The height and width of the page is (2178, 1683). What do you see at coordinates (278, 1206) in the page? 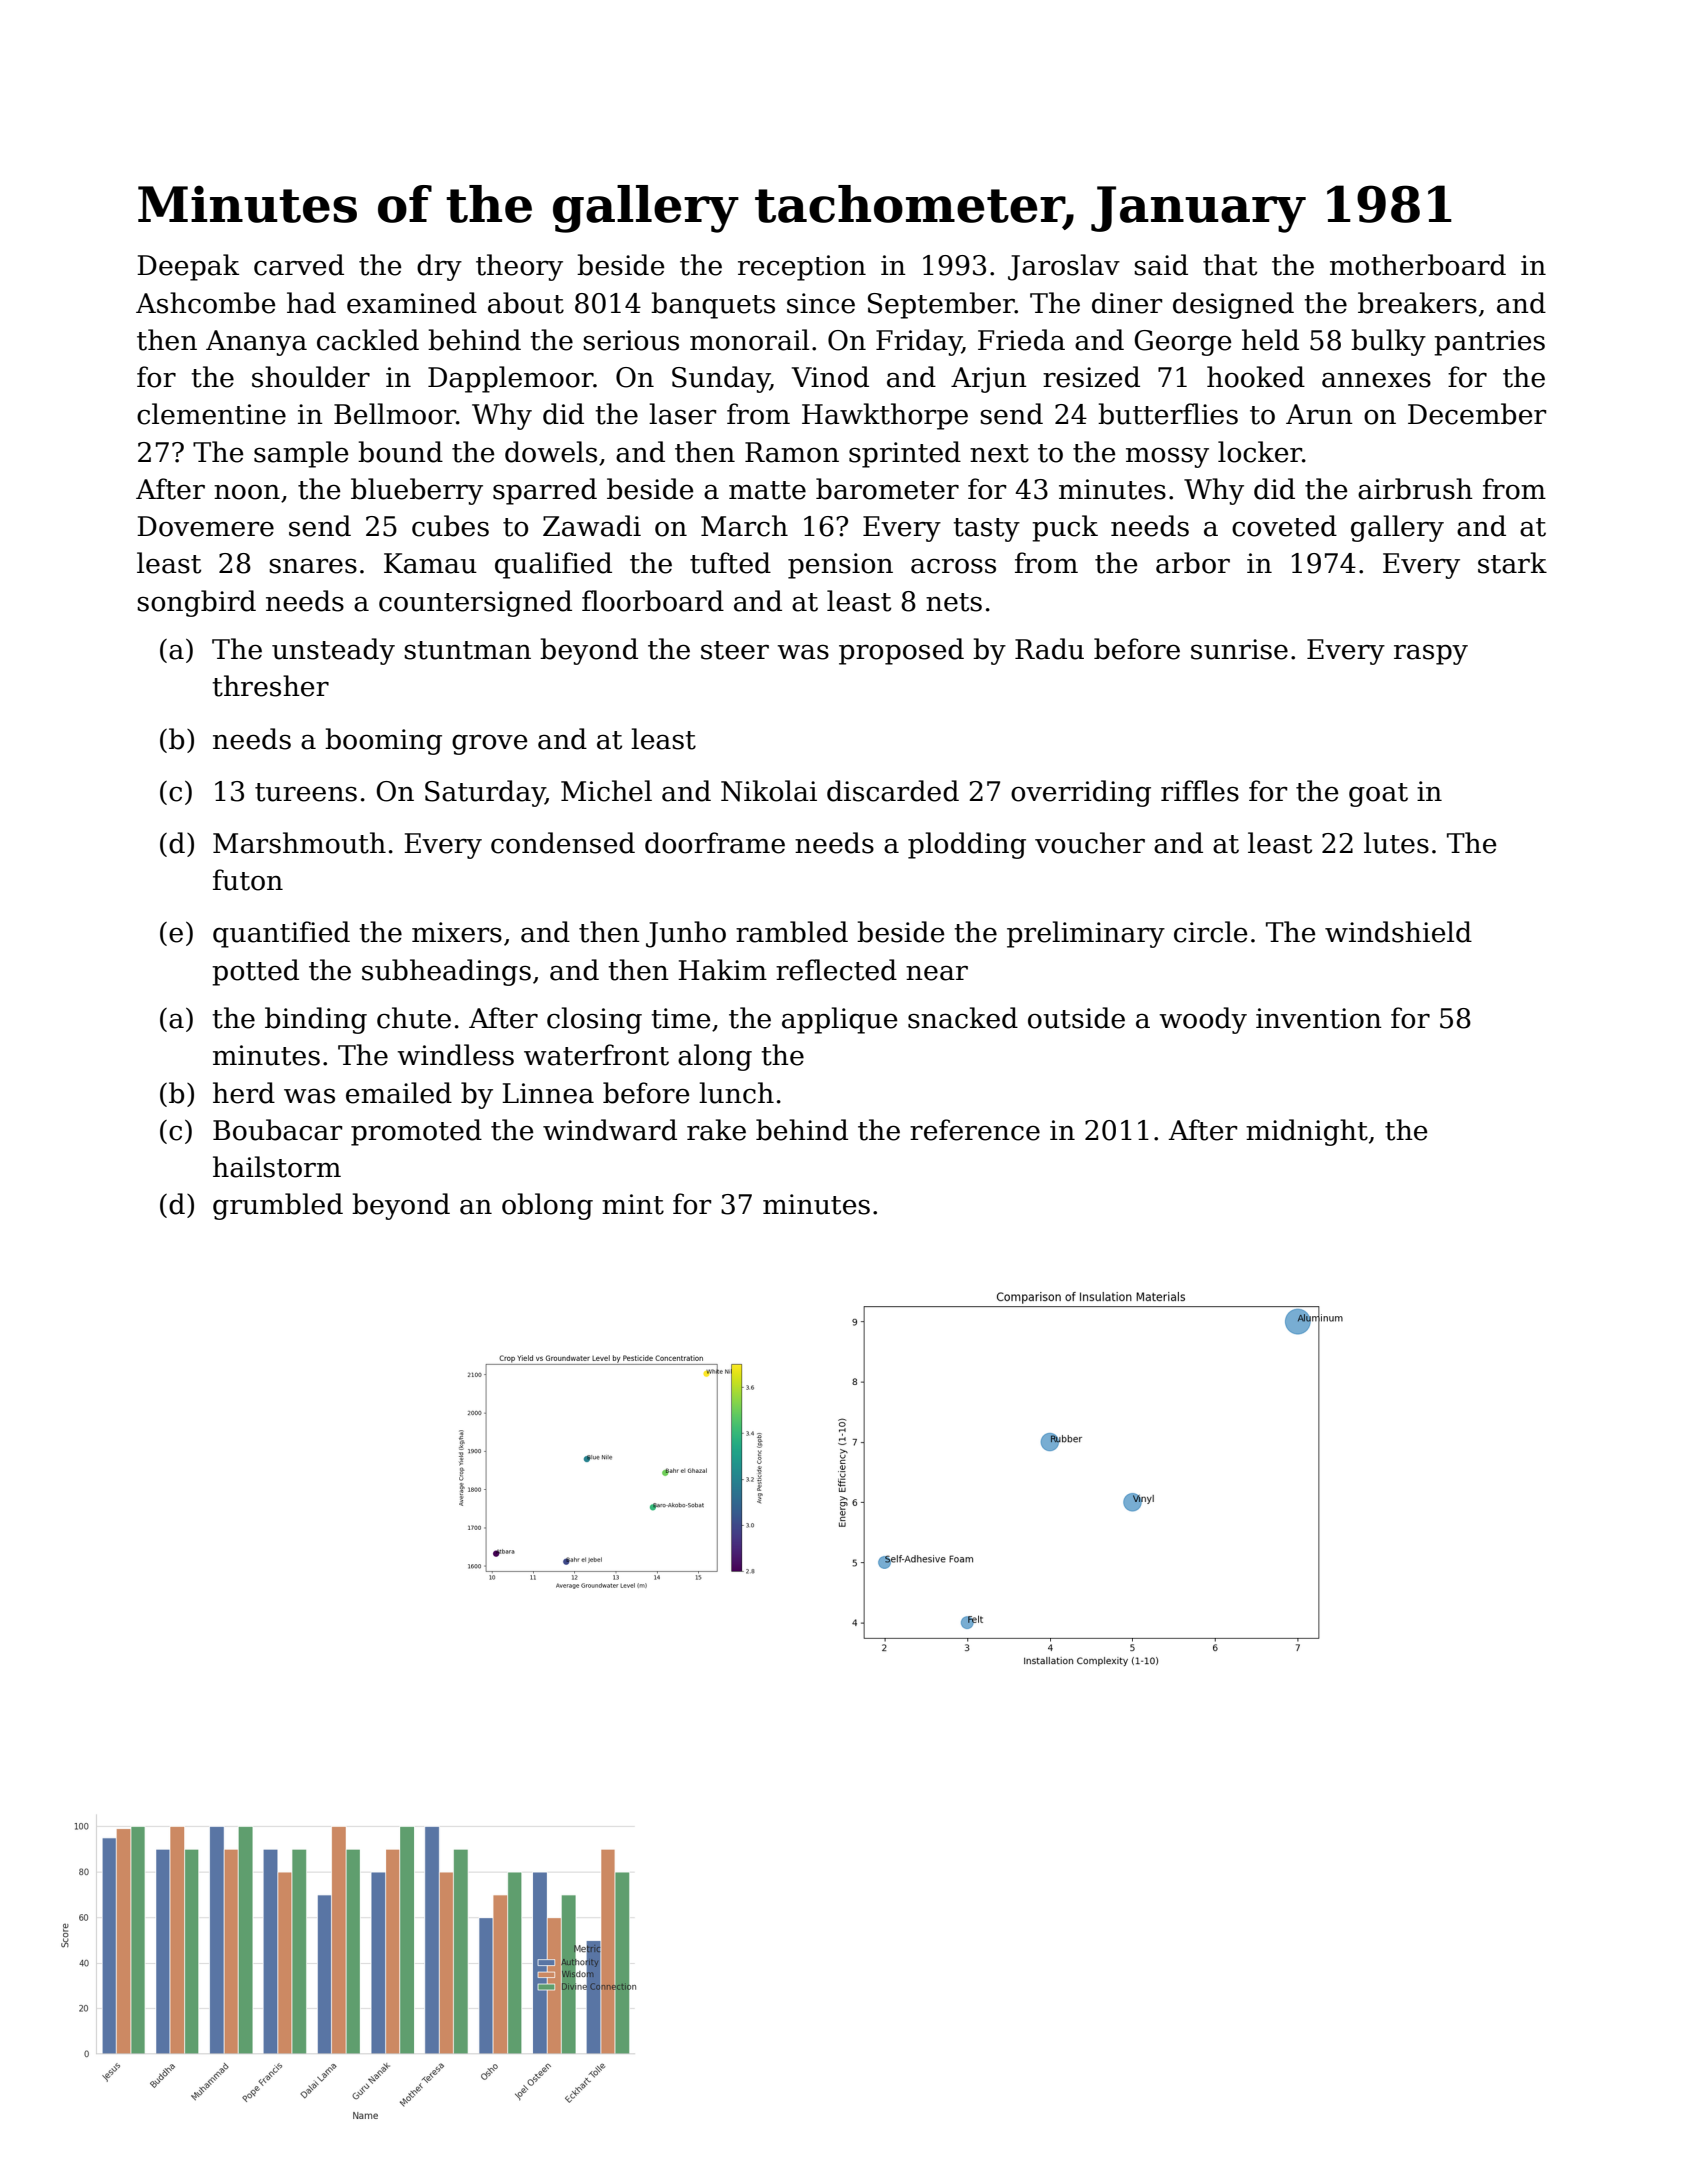
I see `grumbled` at bounding box center [278, 1206].
